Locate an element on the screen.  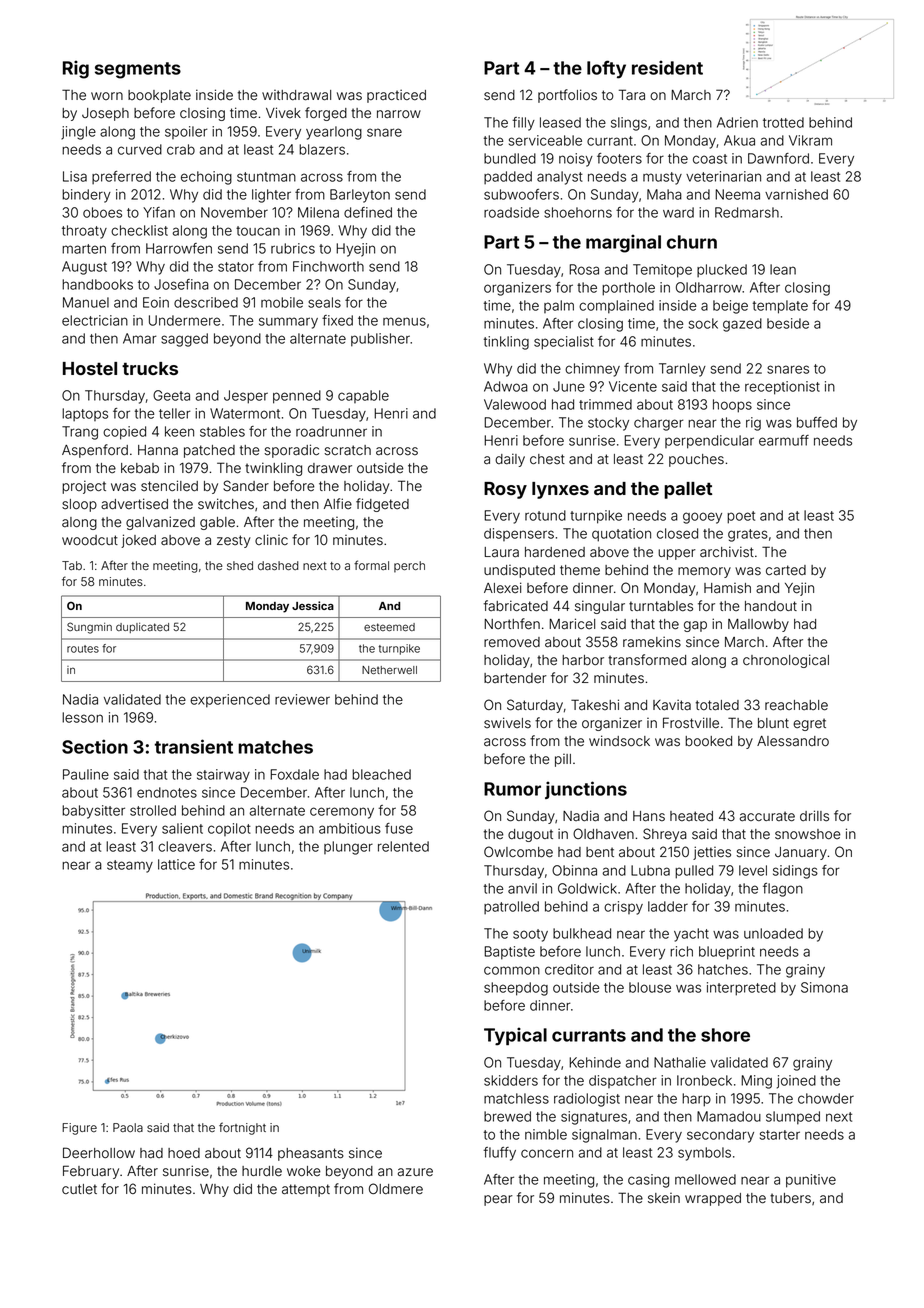
sheepdog is located at coordinates (516, 989).
